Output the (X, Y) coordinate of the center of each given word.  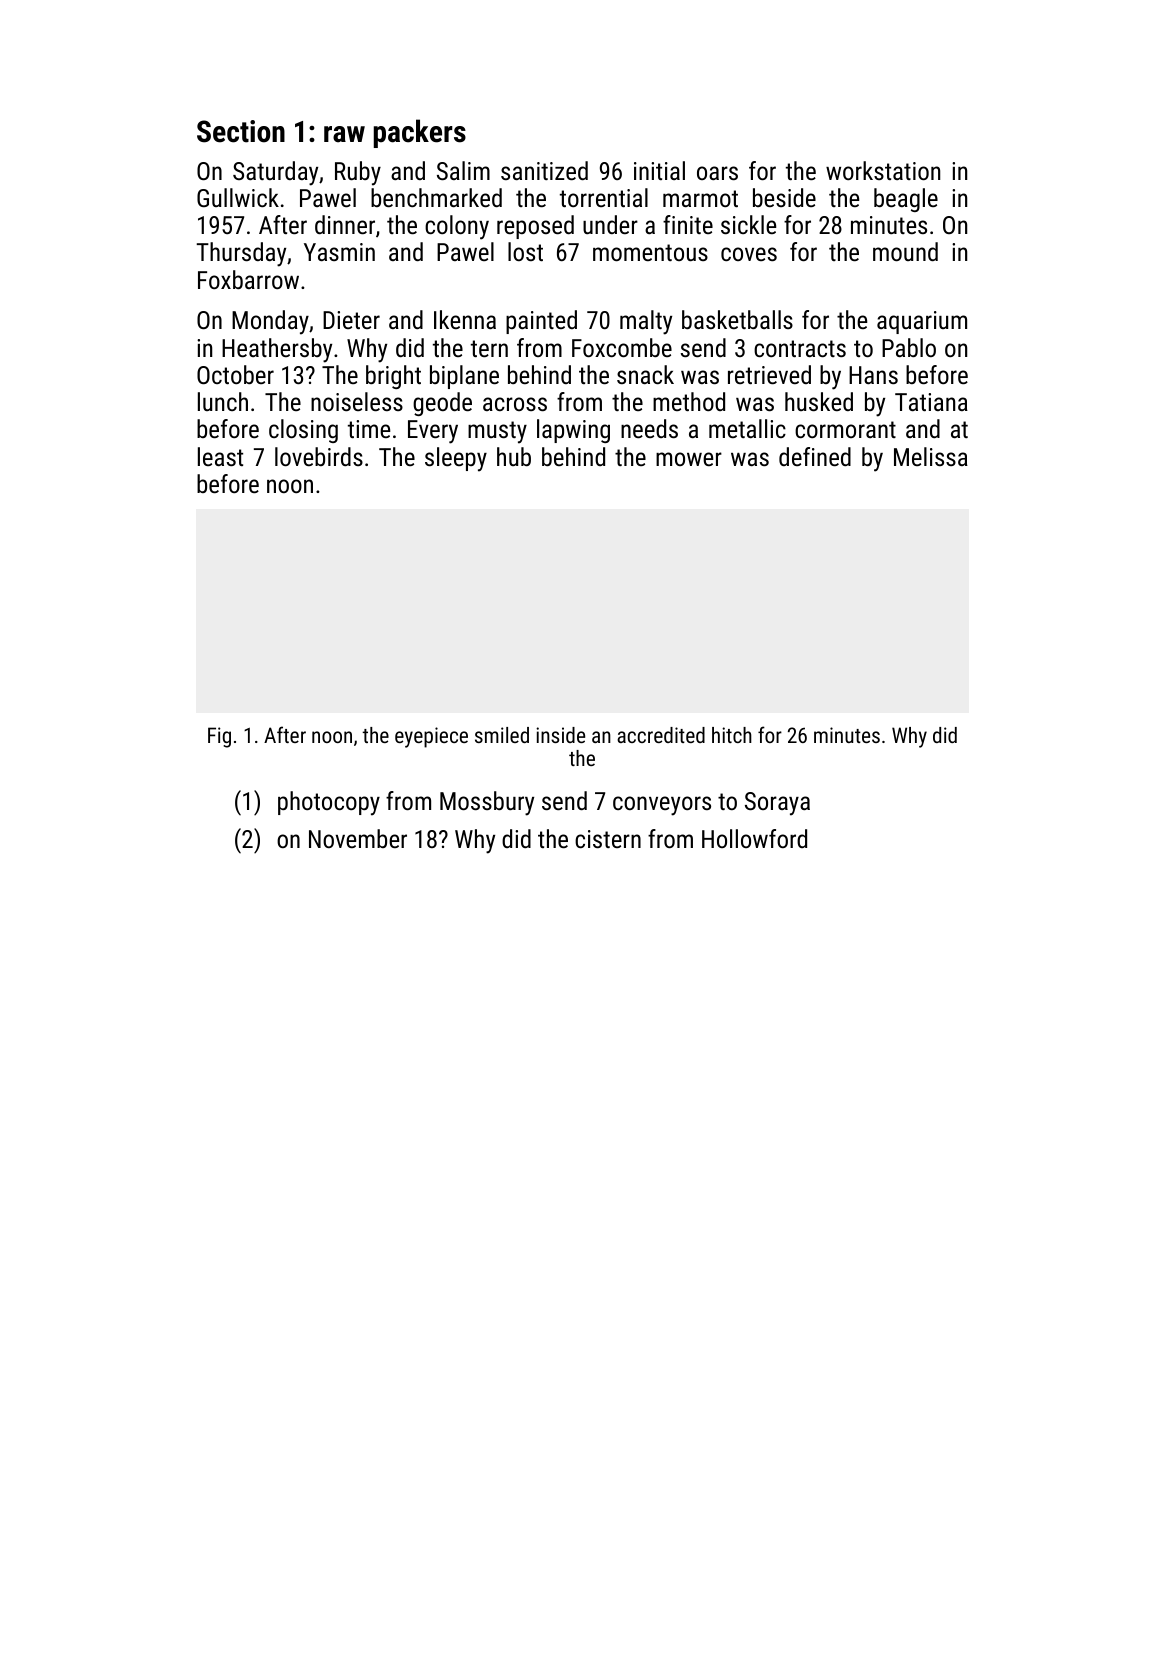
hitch (732, 735)
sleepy (456, 459)
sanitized (544, 170)
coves (749, 254)
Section (241, 131)
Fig (219, 737)
